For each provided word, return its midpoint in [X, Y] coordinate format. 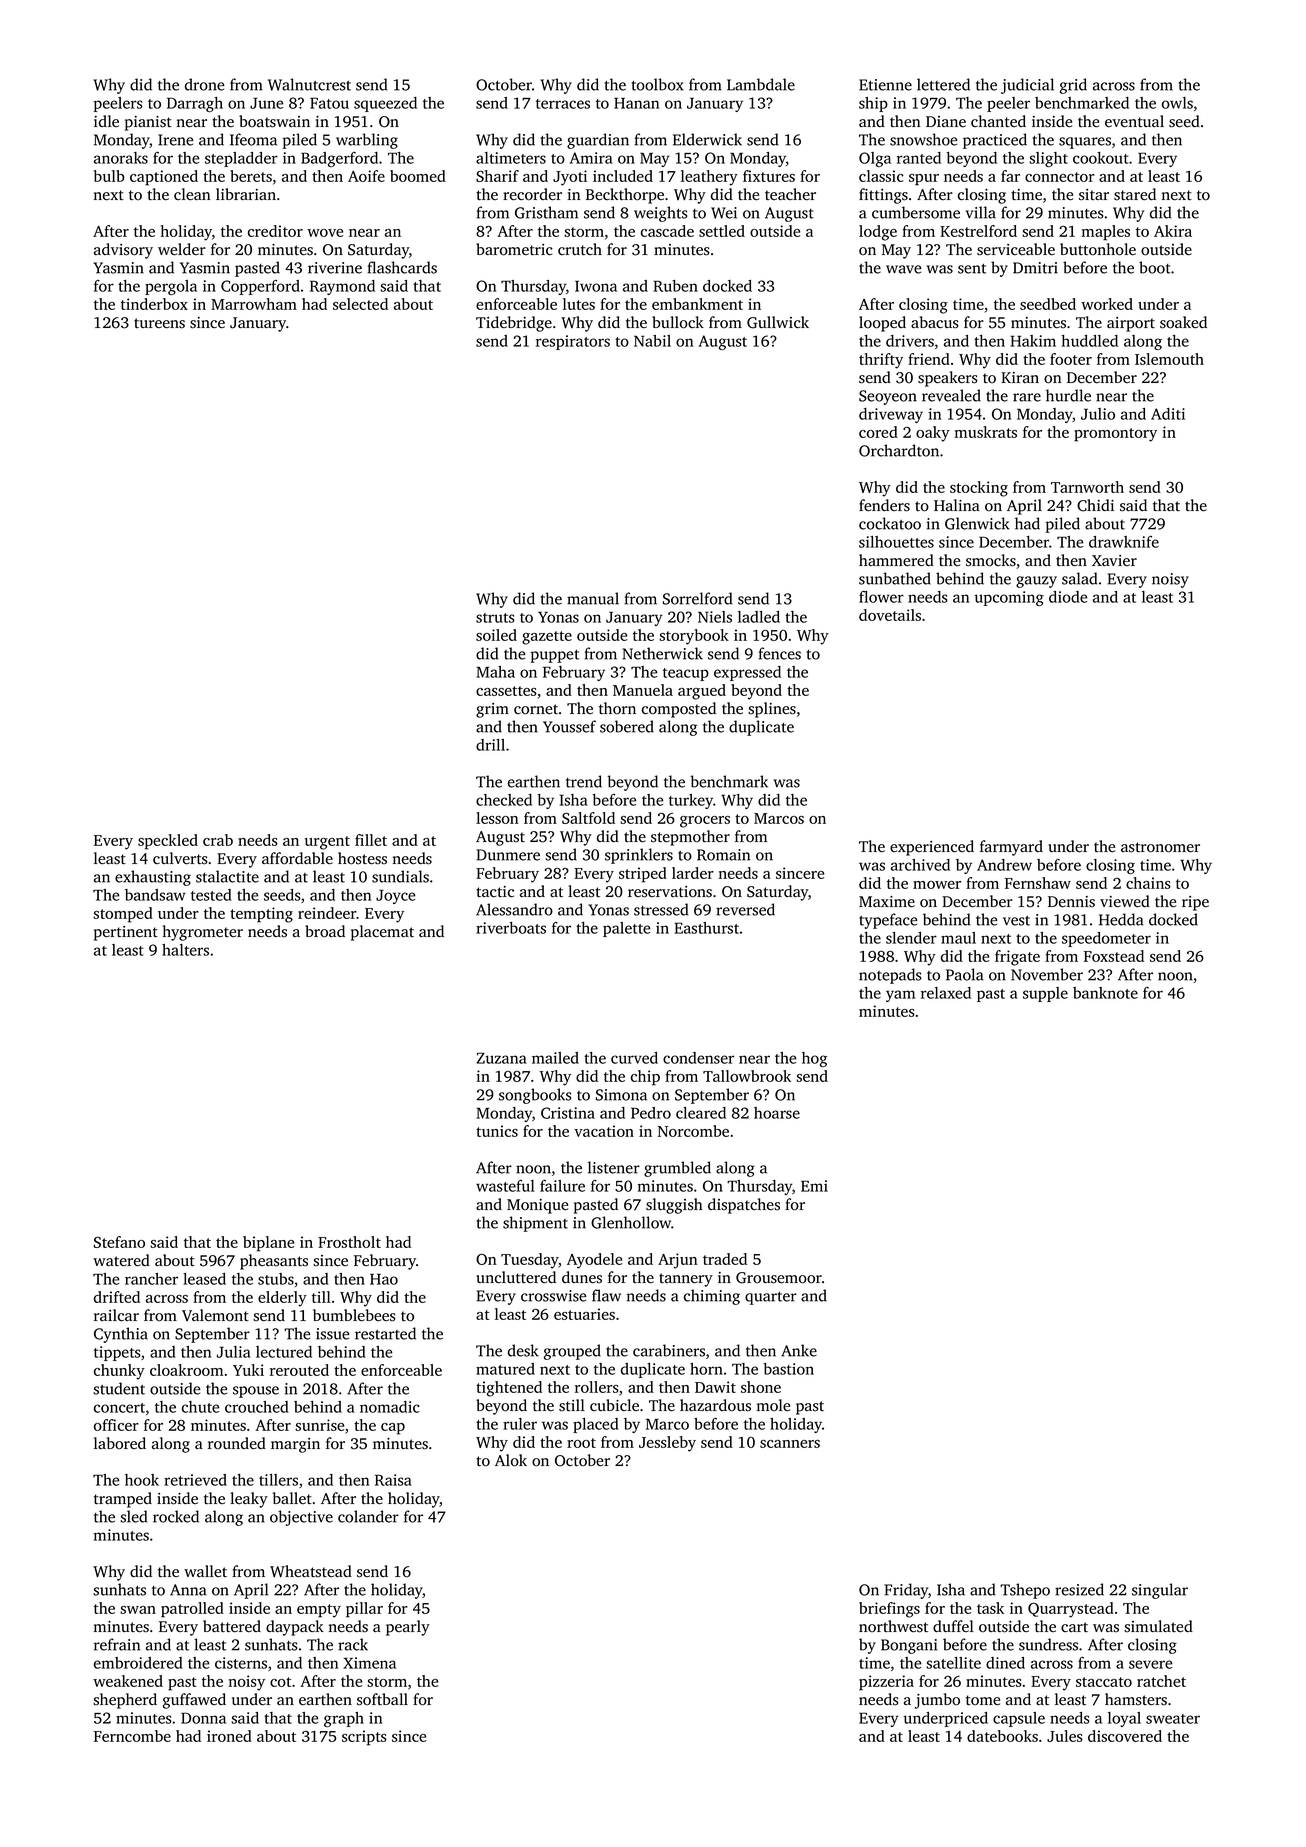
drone [204, 84]
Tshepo [1025, 1591]
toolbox [658, 84]
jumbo [937, 1701]
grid [1073, 86]
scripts [364, 1738]
